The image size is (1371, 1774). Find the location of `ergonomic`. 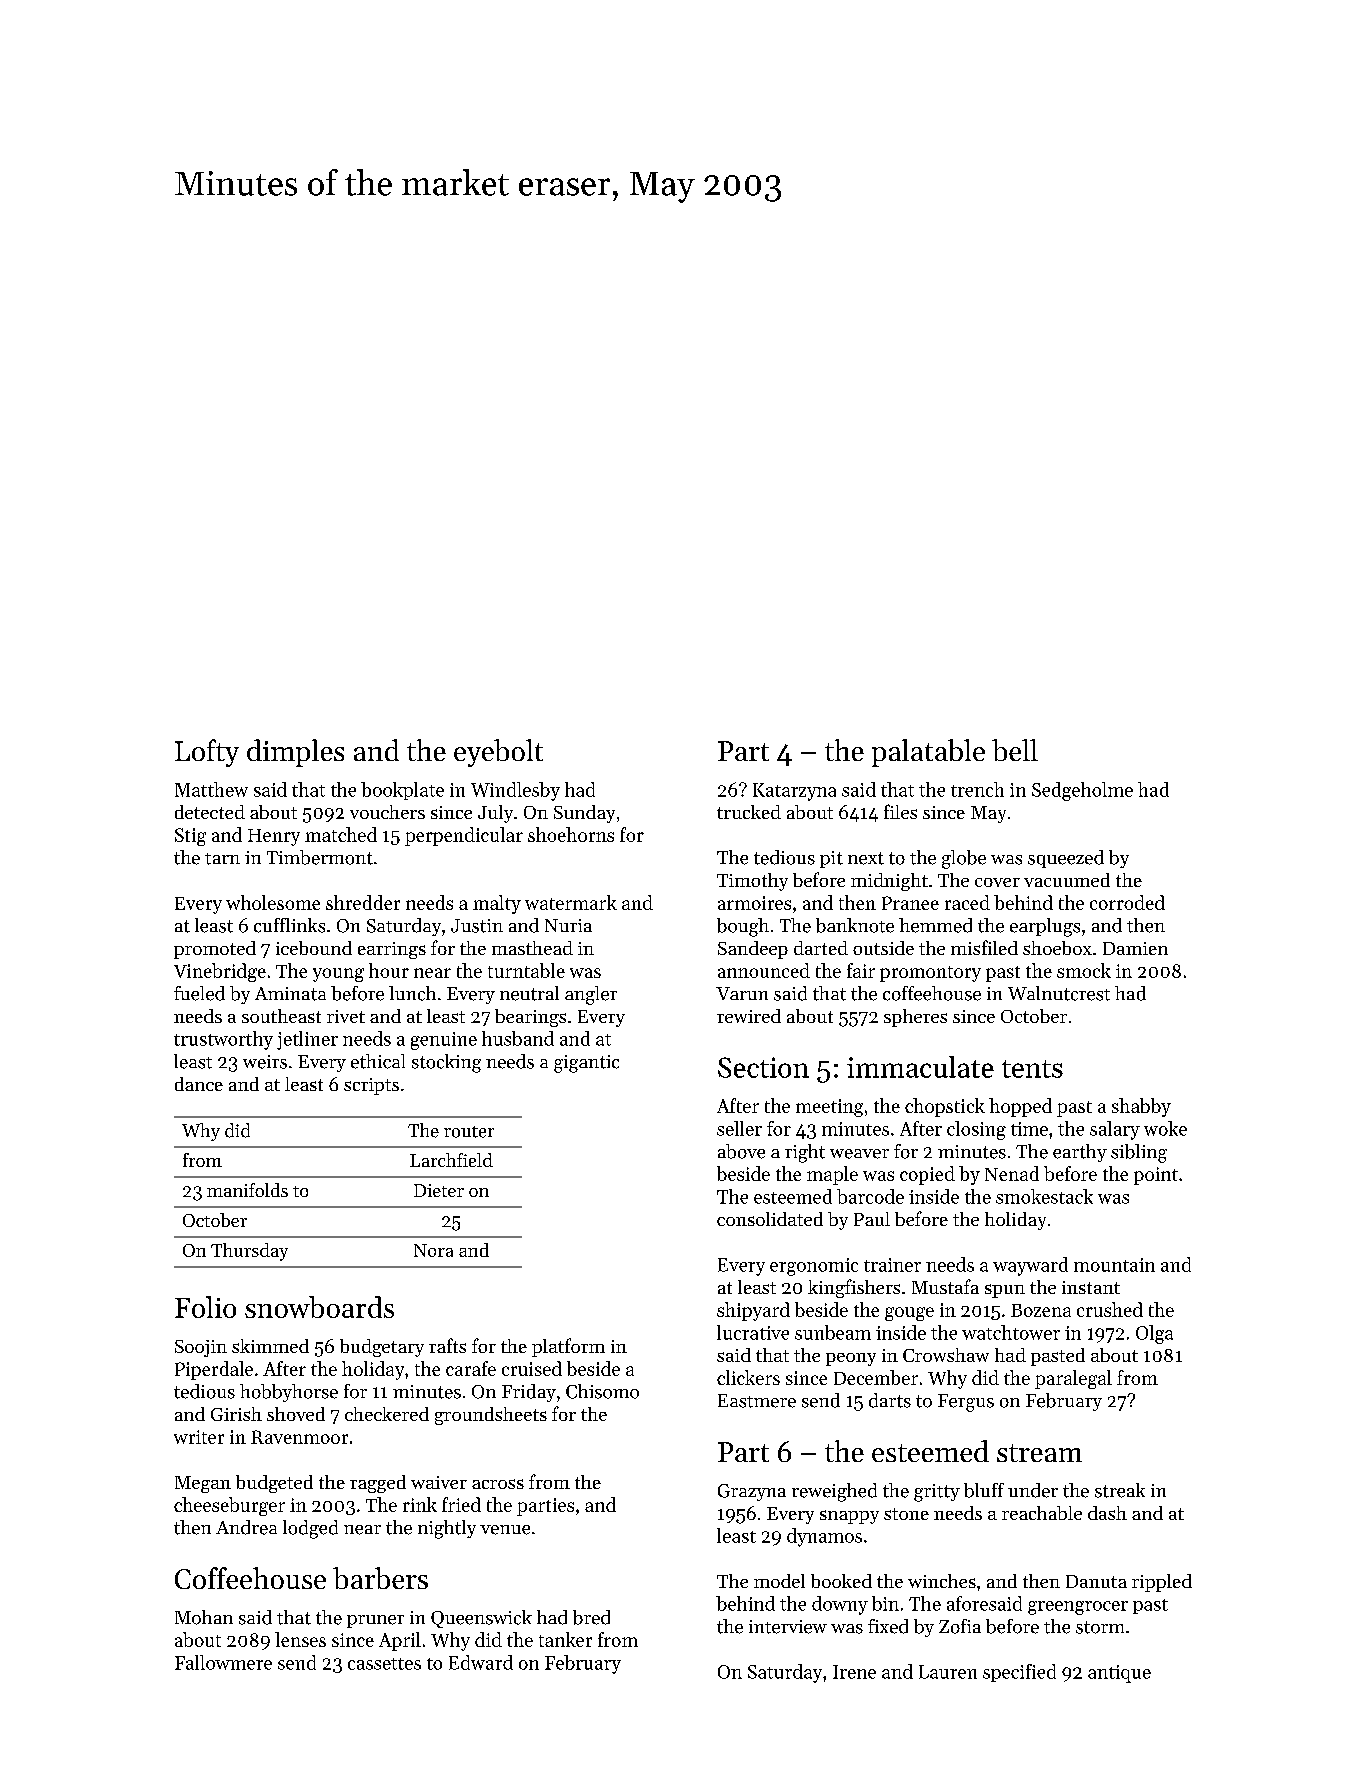

ergonomic is located at coordinates (814, 1267).
